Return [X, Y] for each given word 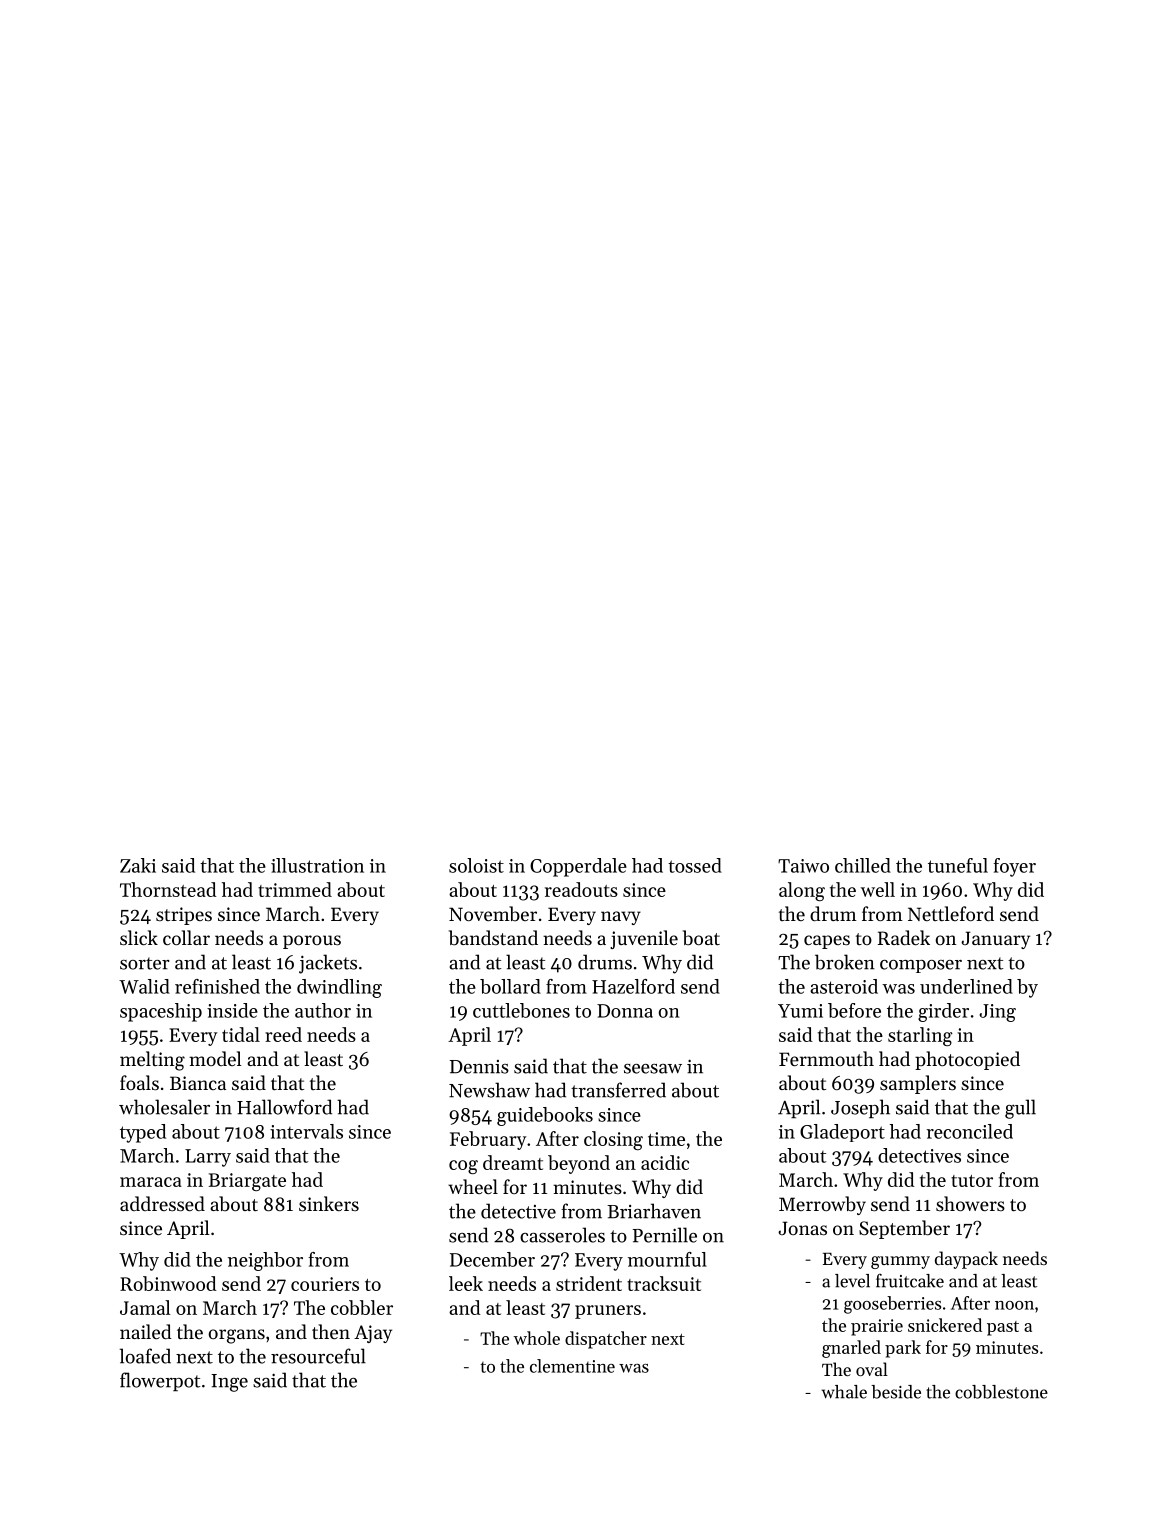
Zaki [138, 865]
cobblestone [1001, 1392]
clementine [572, 1366]
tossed [695, 865]
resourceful [318, 1356]
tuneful [958, 865]
